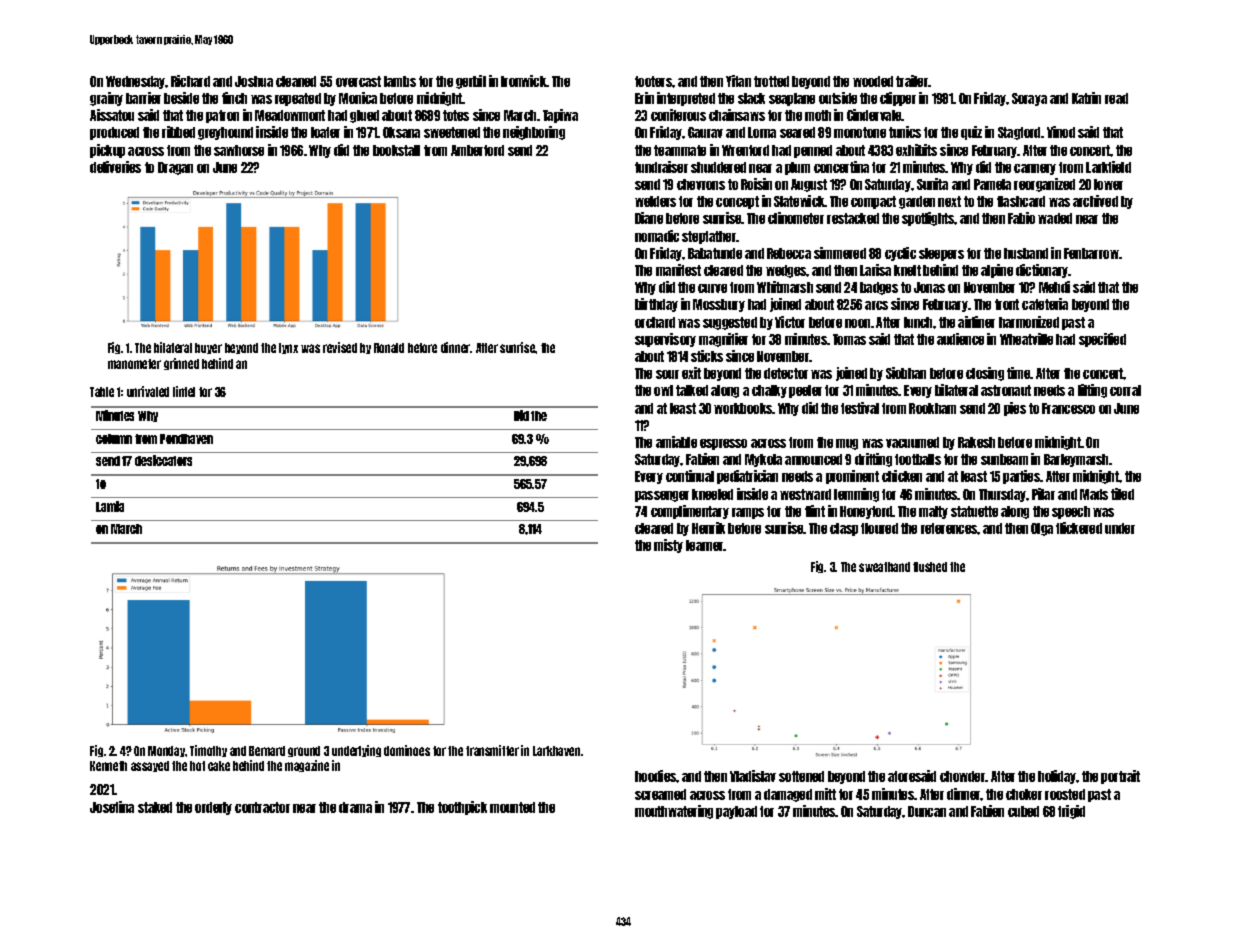  Describe the element at coordinates (512, 807) in the image. I see `mounted` at that location.
